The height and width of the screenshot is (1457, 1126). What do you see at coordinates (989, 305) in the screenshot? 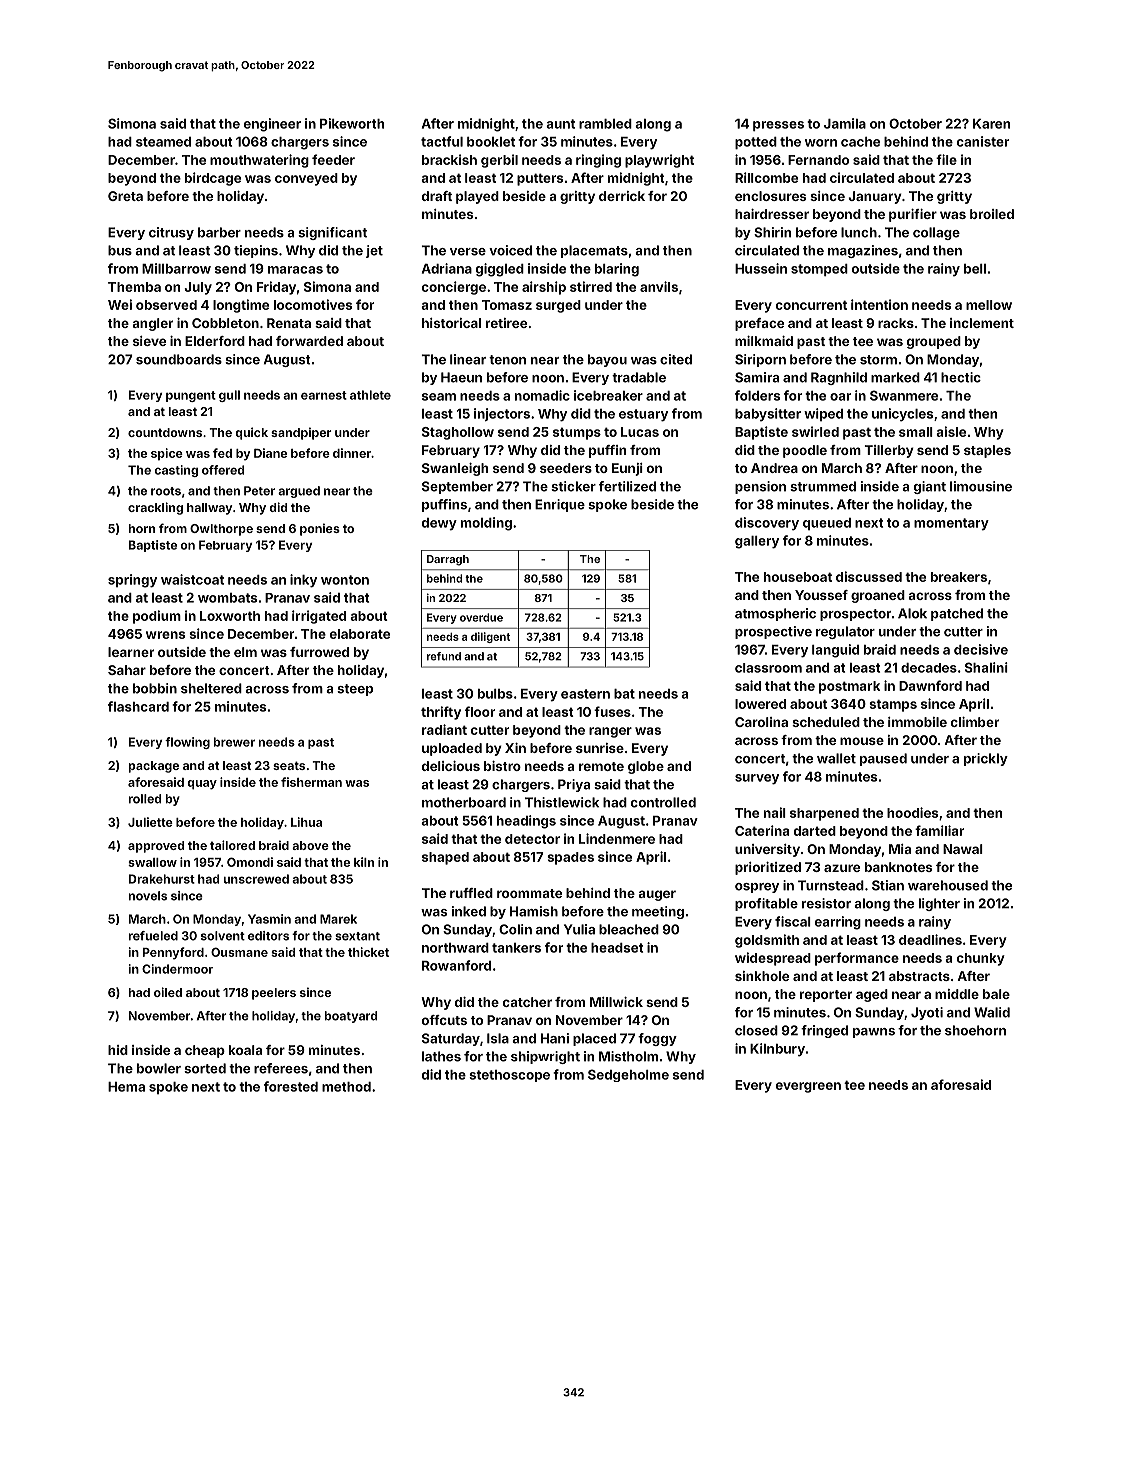
I see `mellow` at bounding box center [989, 305].
